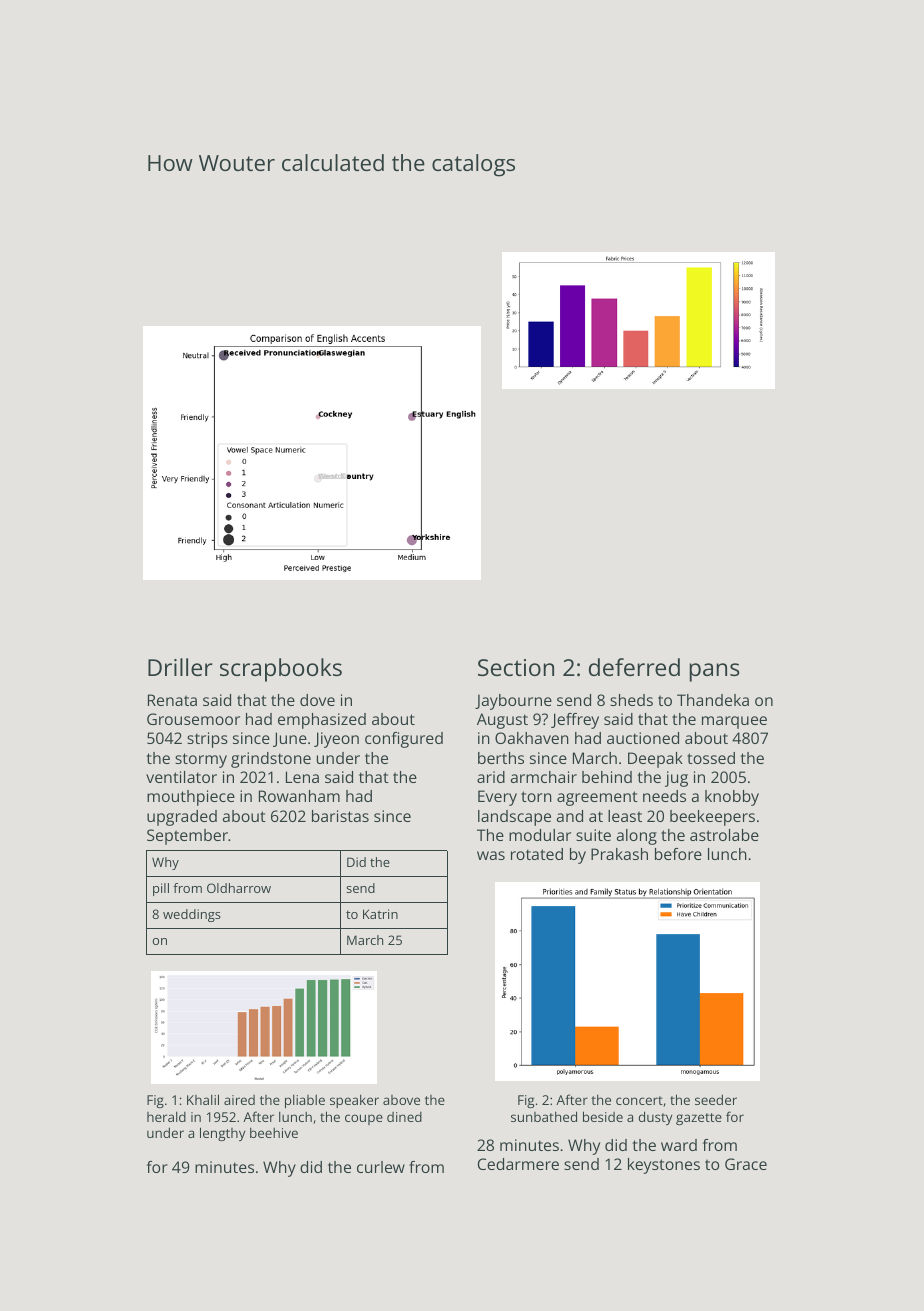  What do you see at coordinates (161, 889) in the screenshot?
I see `pill` at bounding box center [161, 889].
